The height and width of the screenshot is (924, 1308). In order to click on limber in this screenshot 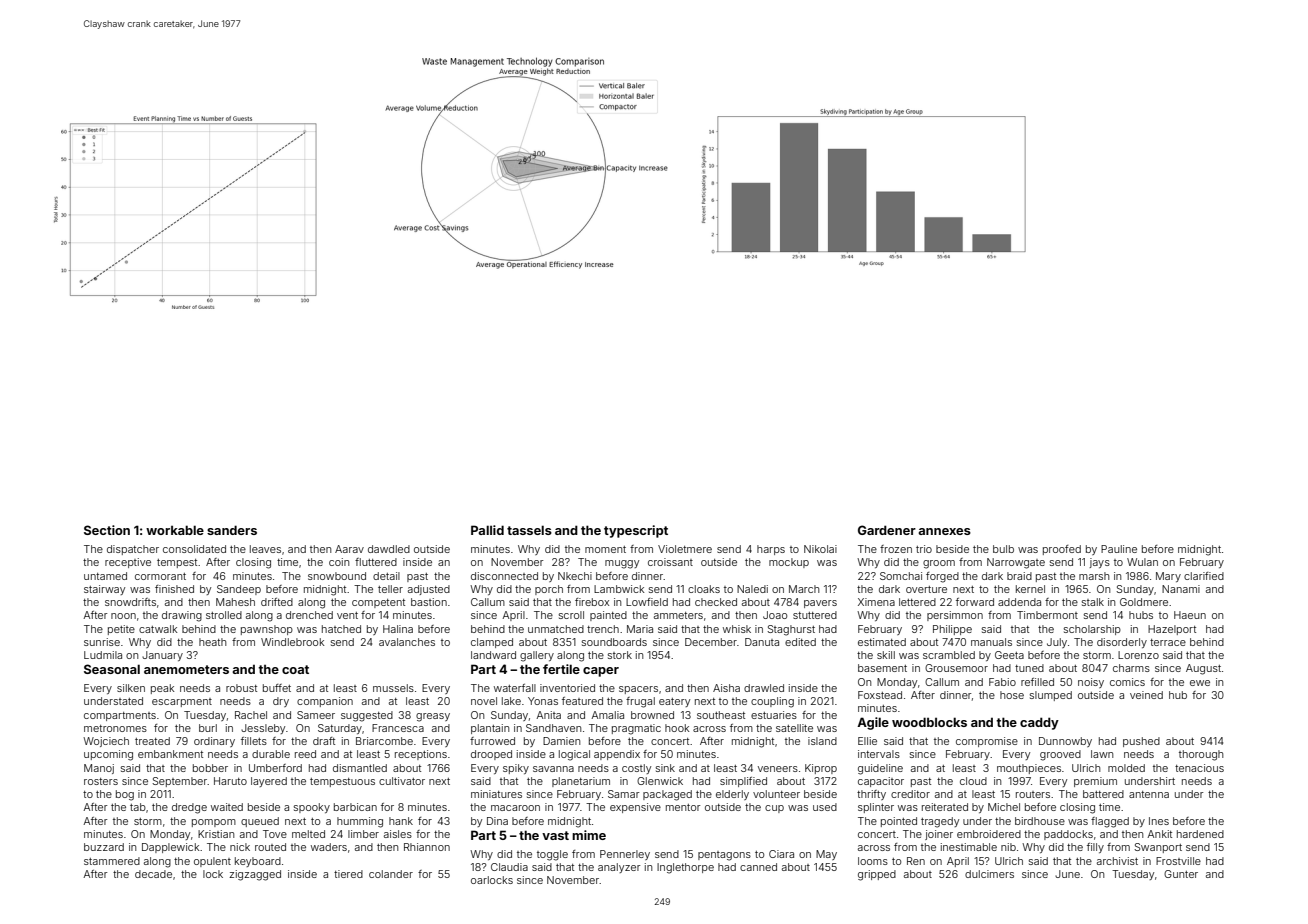, I will do `click(363, 834)`.
